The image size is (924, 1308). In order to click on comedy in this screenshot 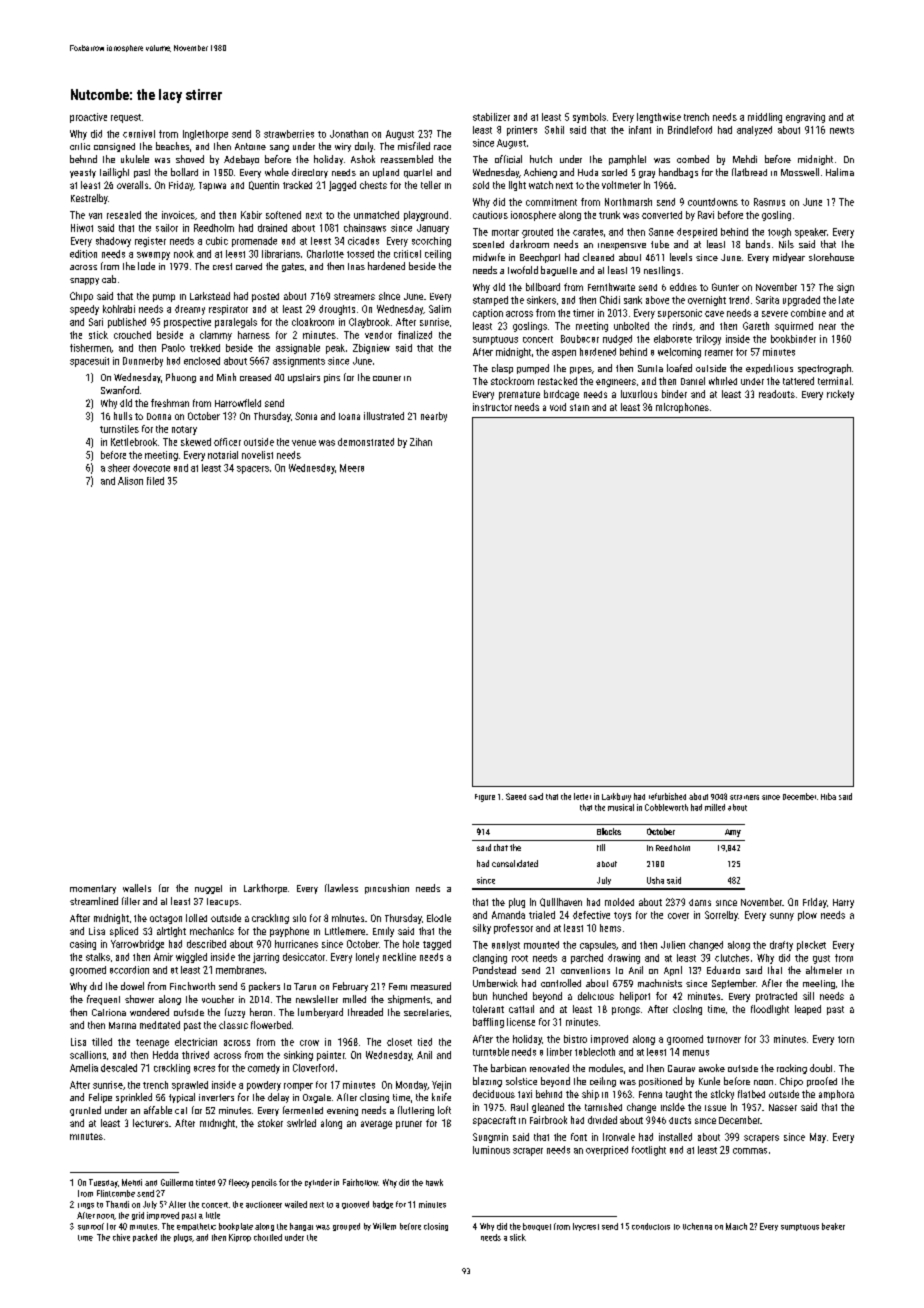, I will do `click(264, 1069)`.
